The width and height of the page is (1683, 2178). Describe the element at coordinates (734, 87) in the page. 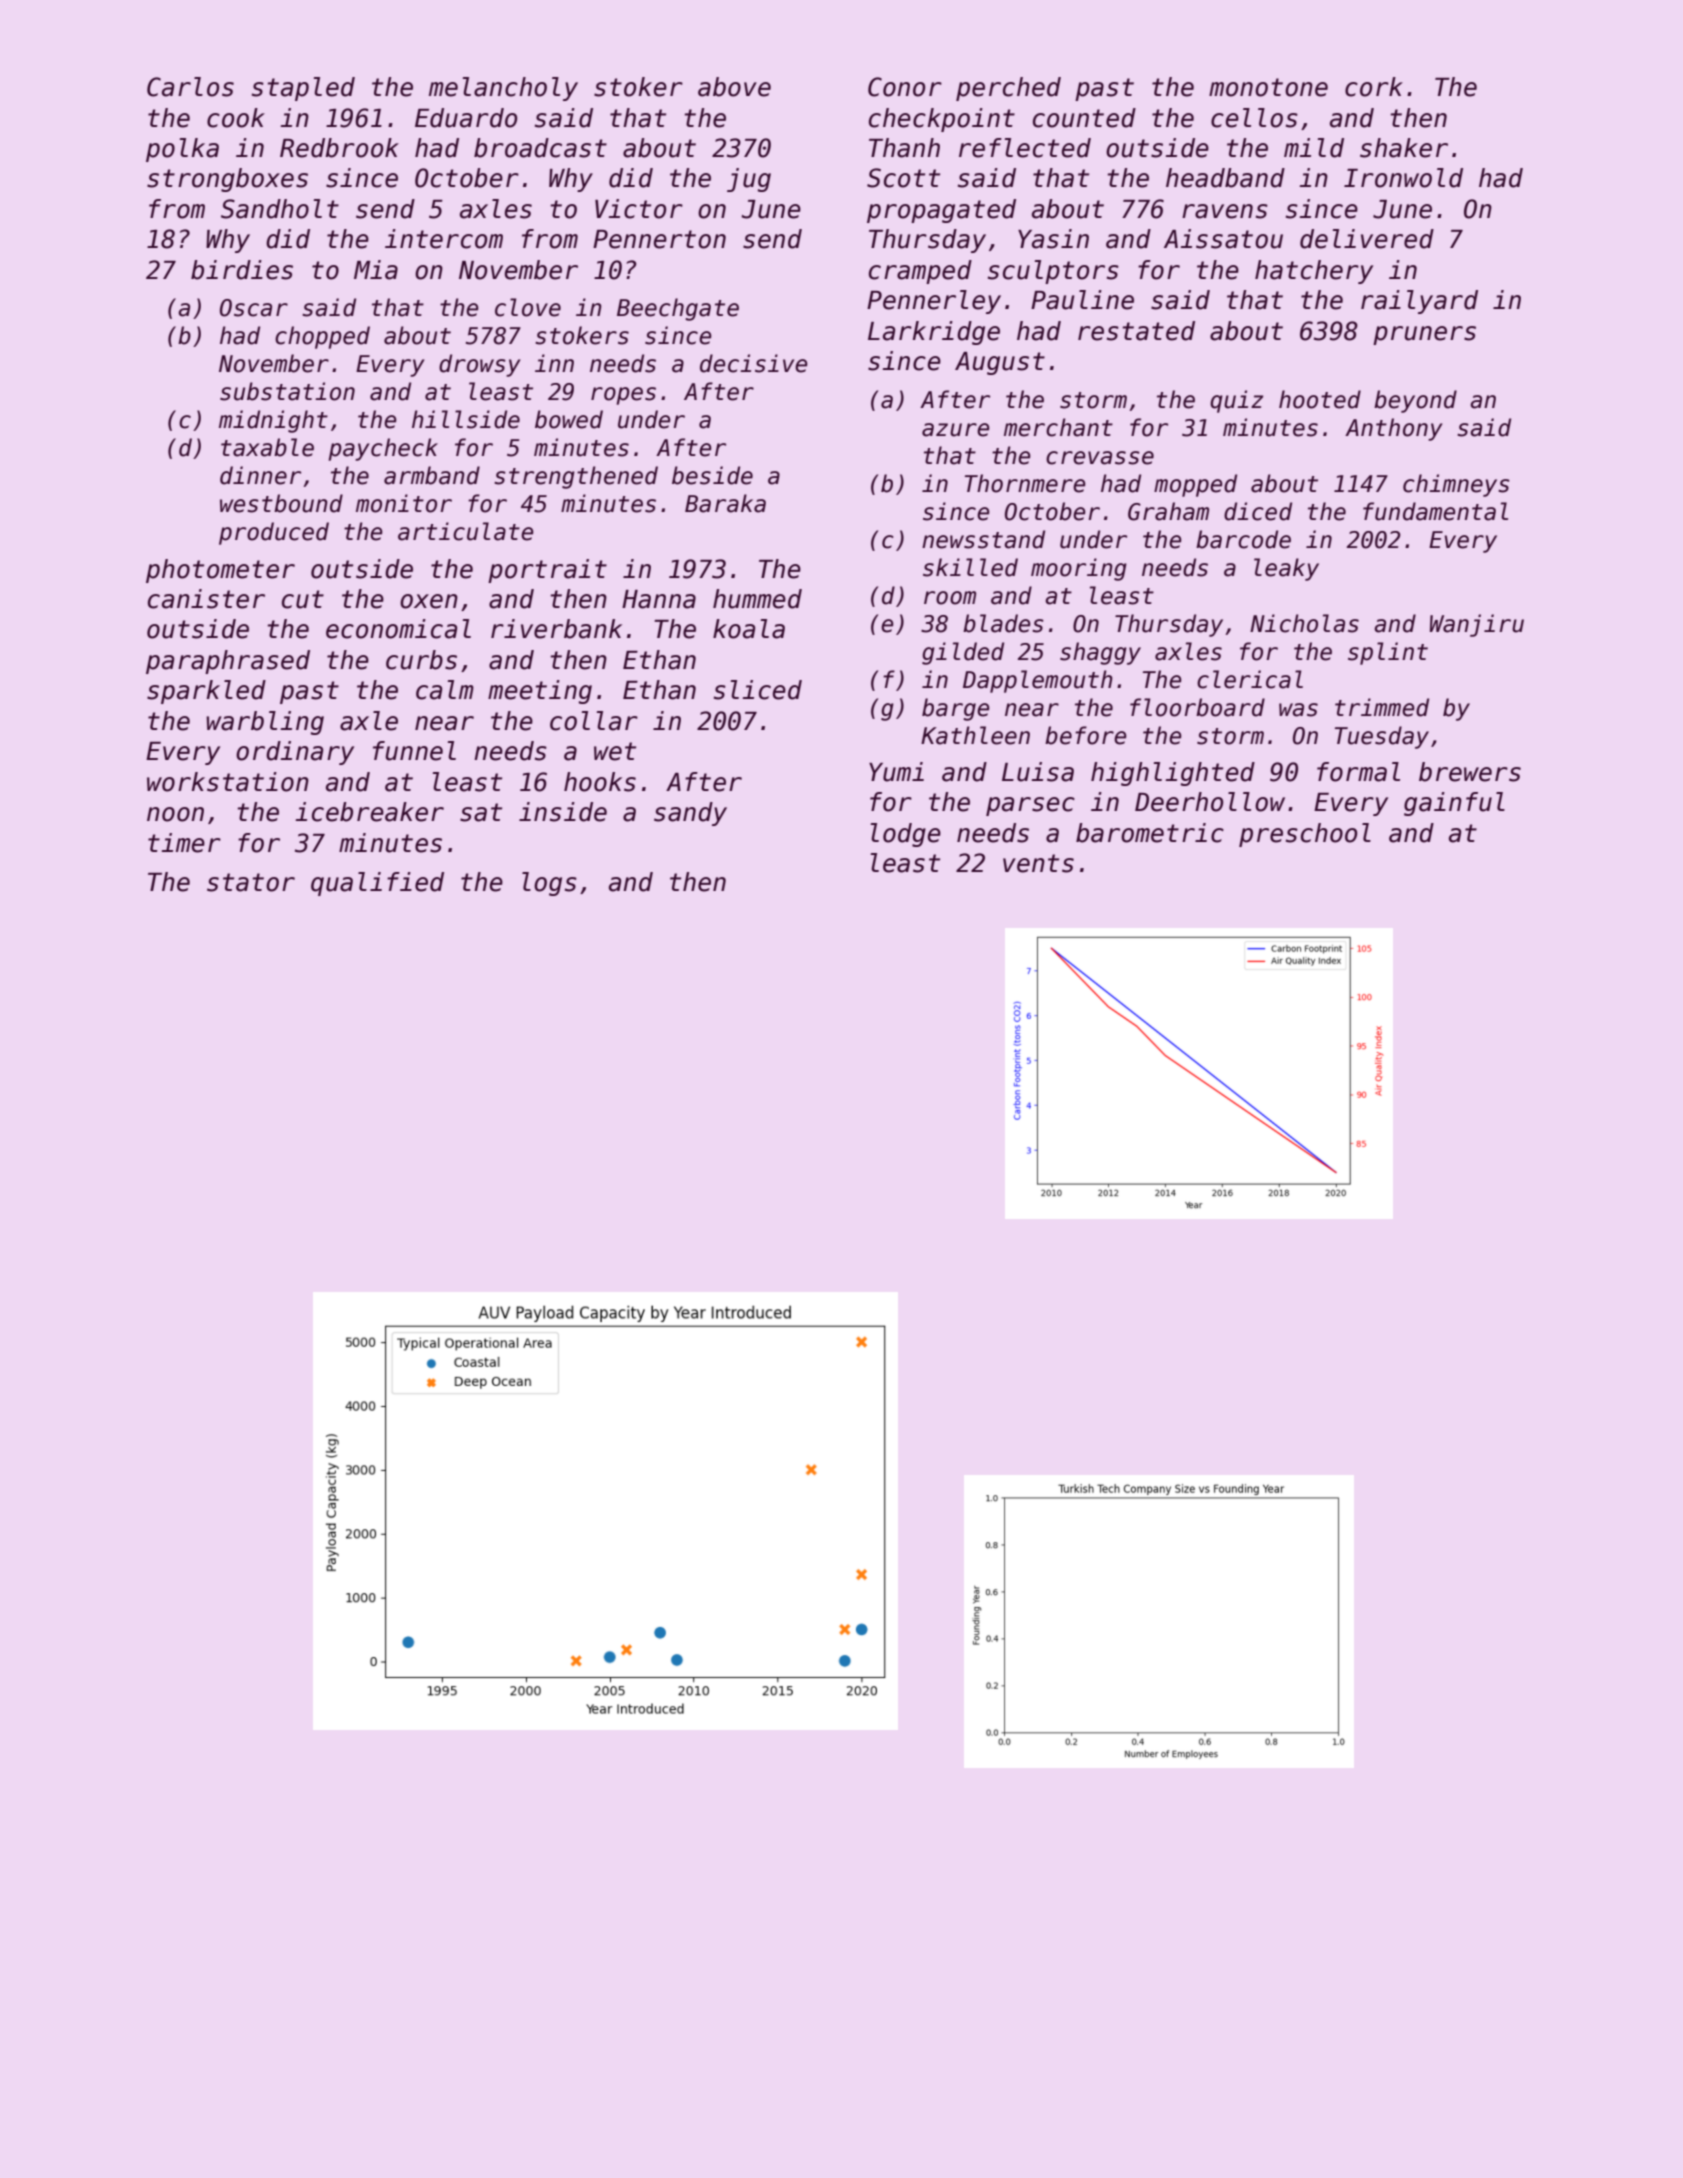

I see `above` at that location.
